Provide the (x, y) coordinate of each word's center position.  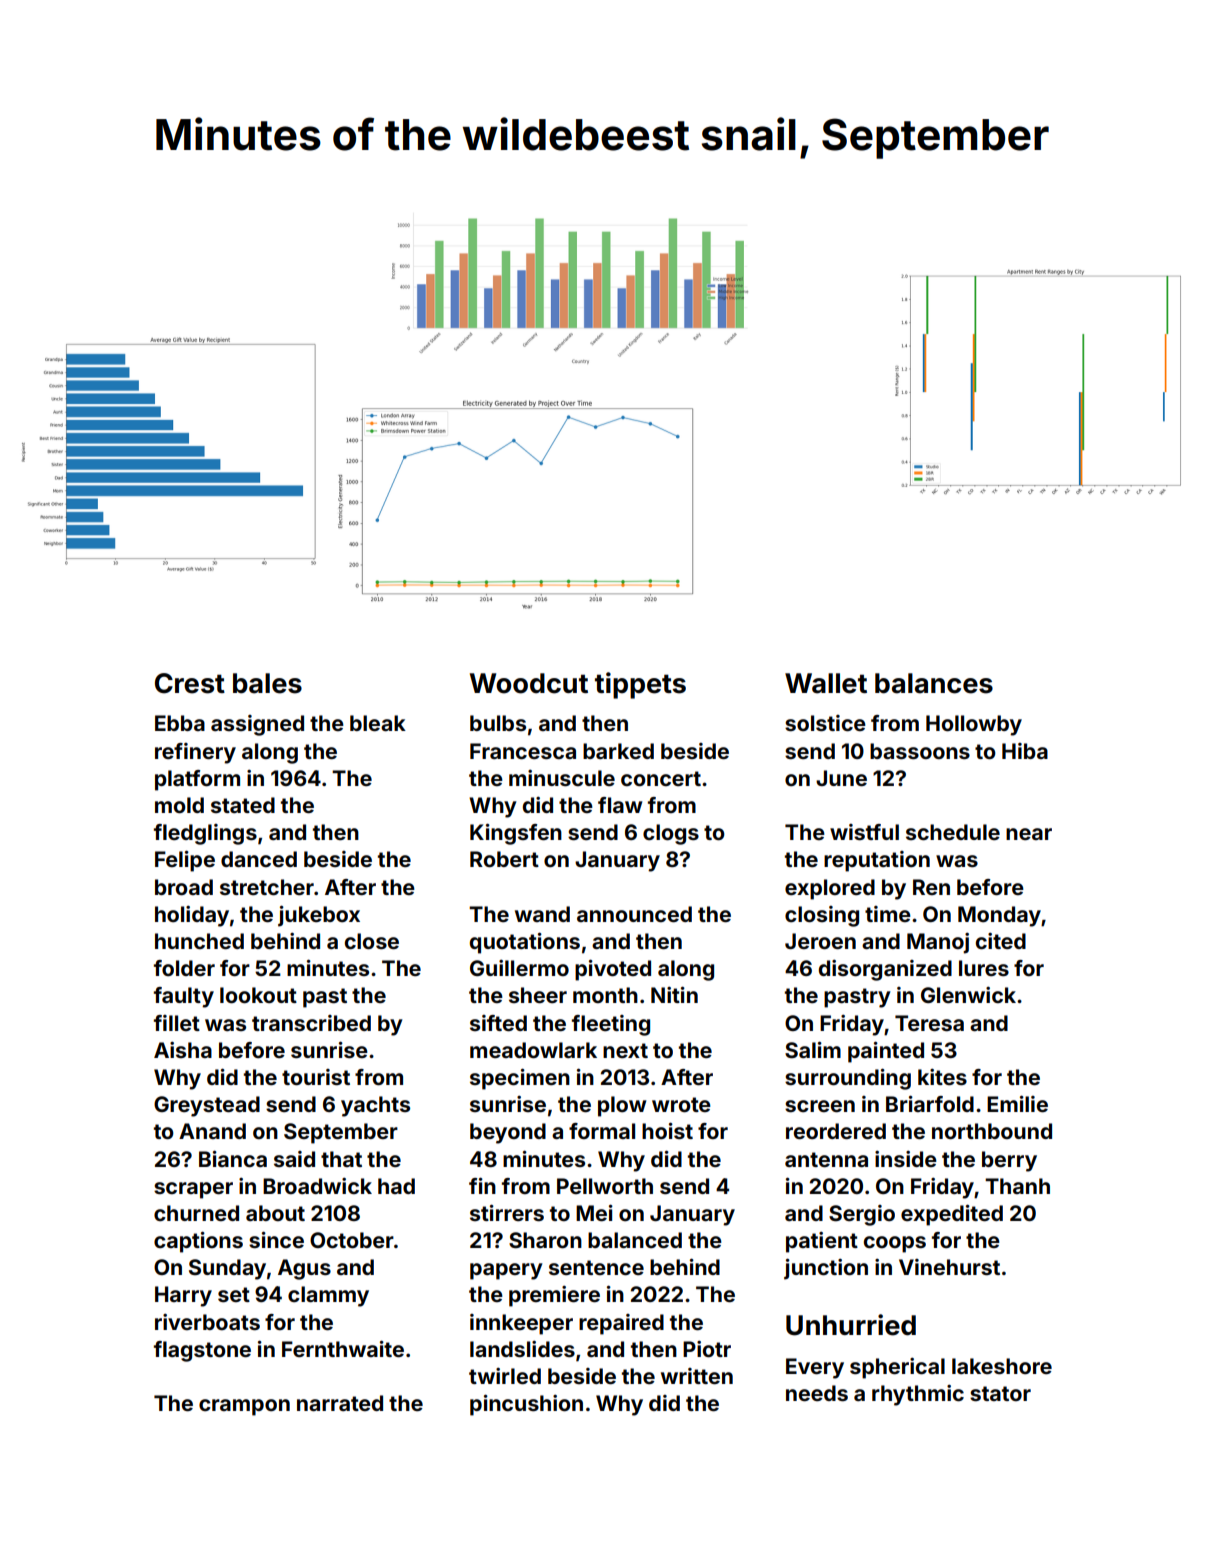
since (276, 1239)
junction (826, 1269)
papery (506, 1271)
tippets (640, 685)
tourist (316, 1077)
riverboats (207, 1322)
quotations (525, 943)
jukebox (319, 916)
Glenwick (968, 995)
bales (267, 683)
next (625, 1050)
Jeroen (820, 941)
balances (934, 683)
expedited (952, 1215)
